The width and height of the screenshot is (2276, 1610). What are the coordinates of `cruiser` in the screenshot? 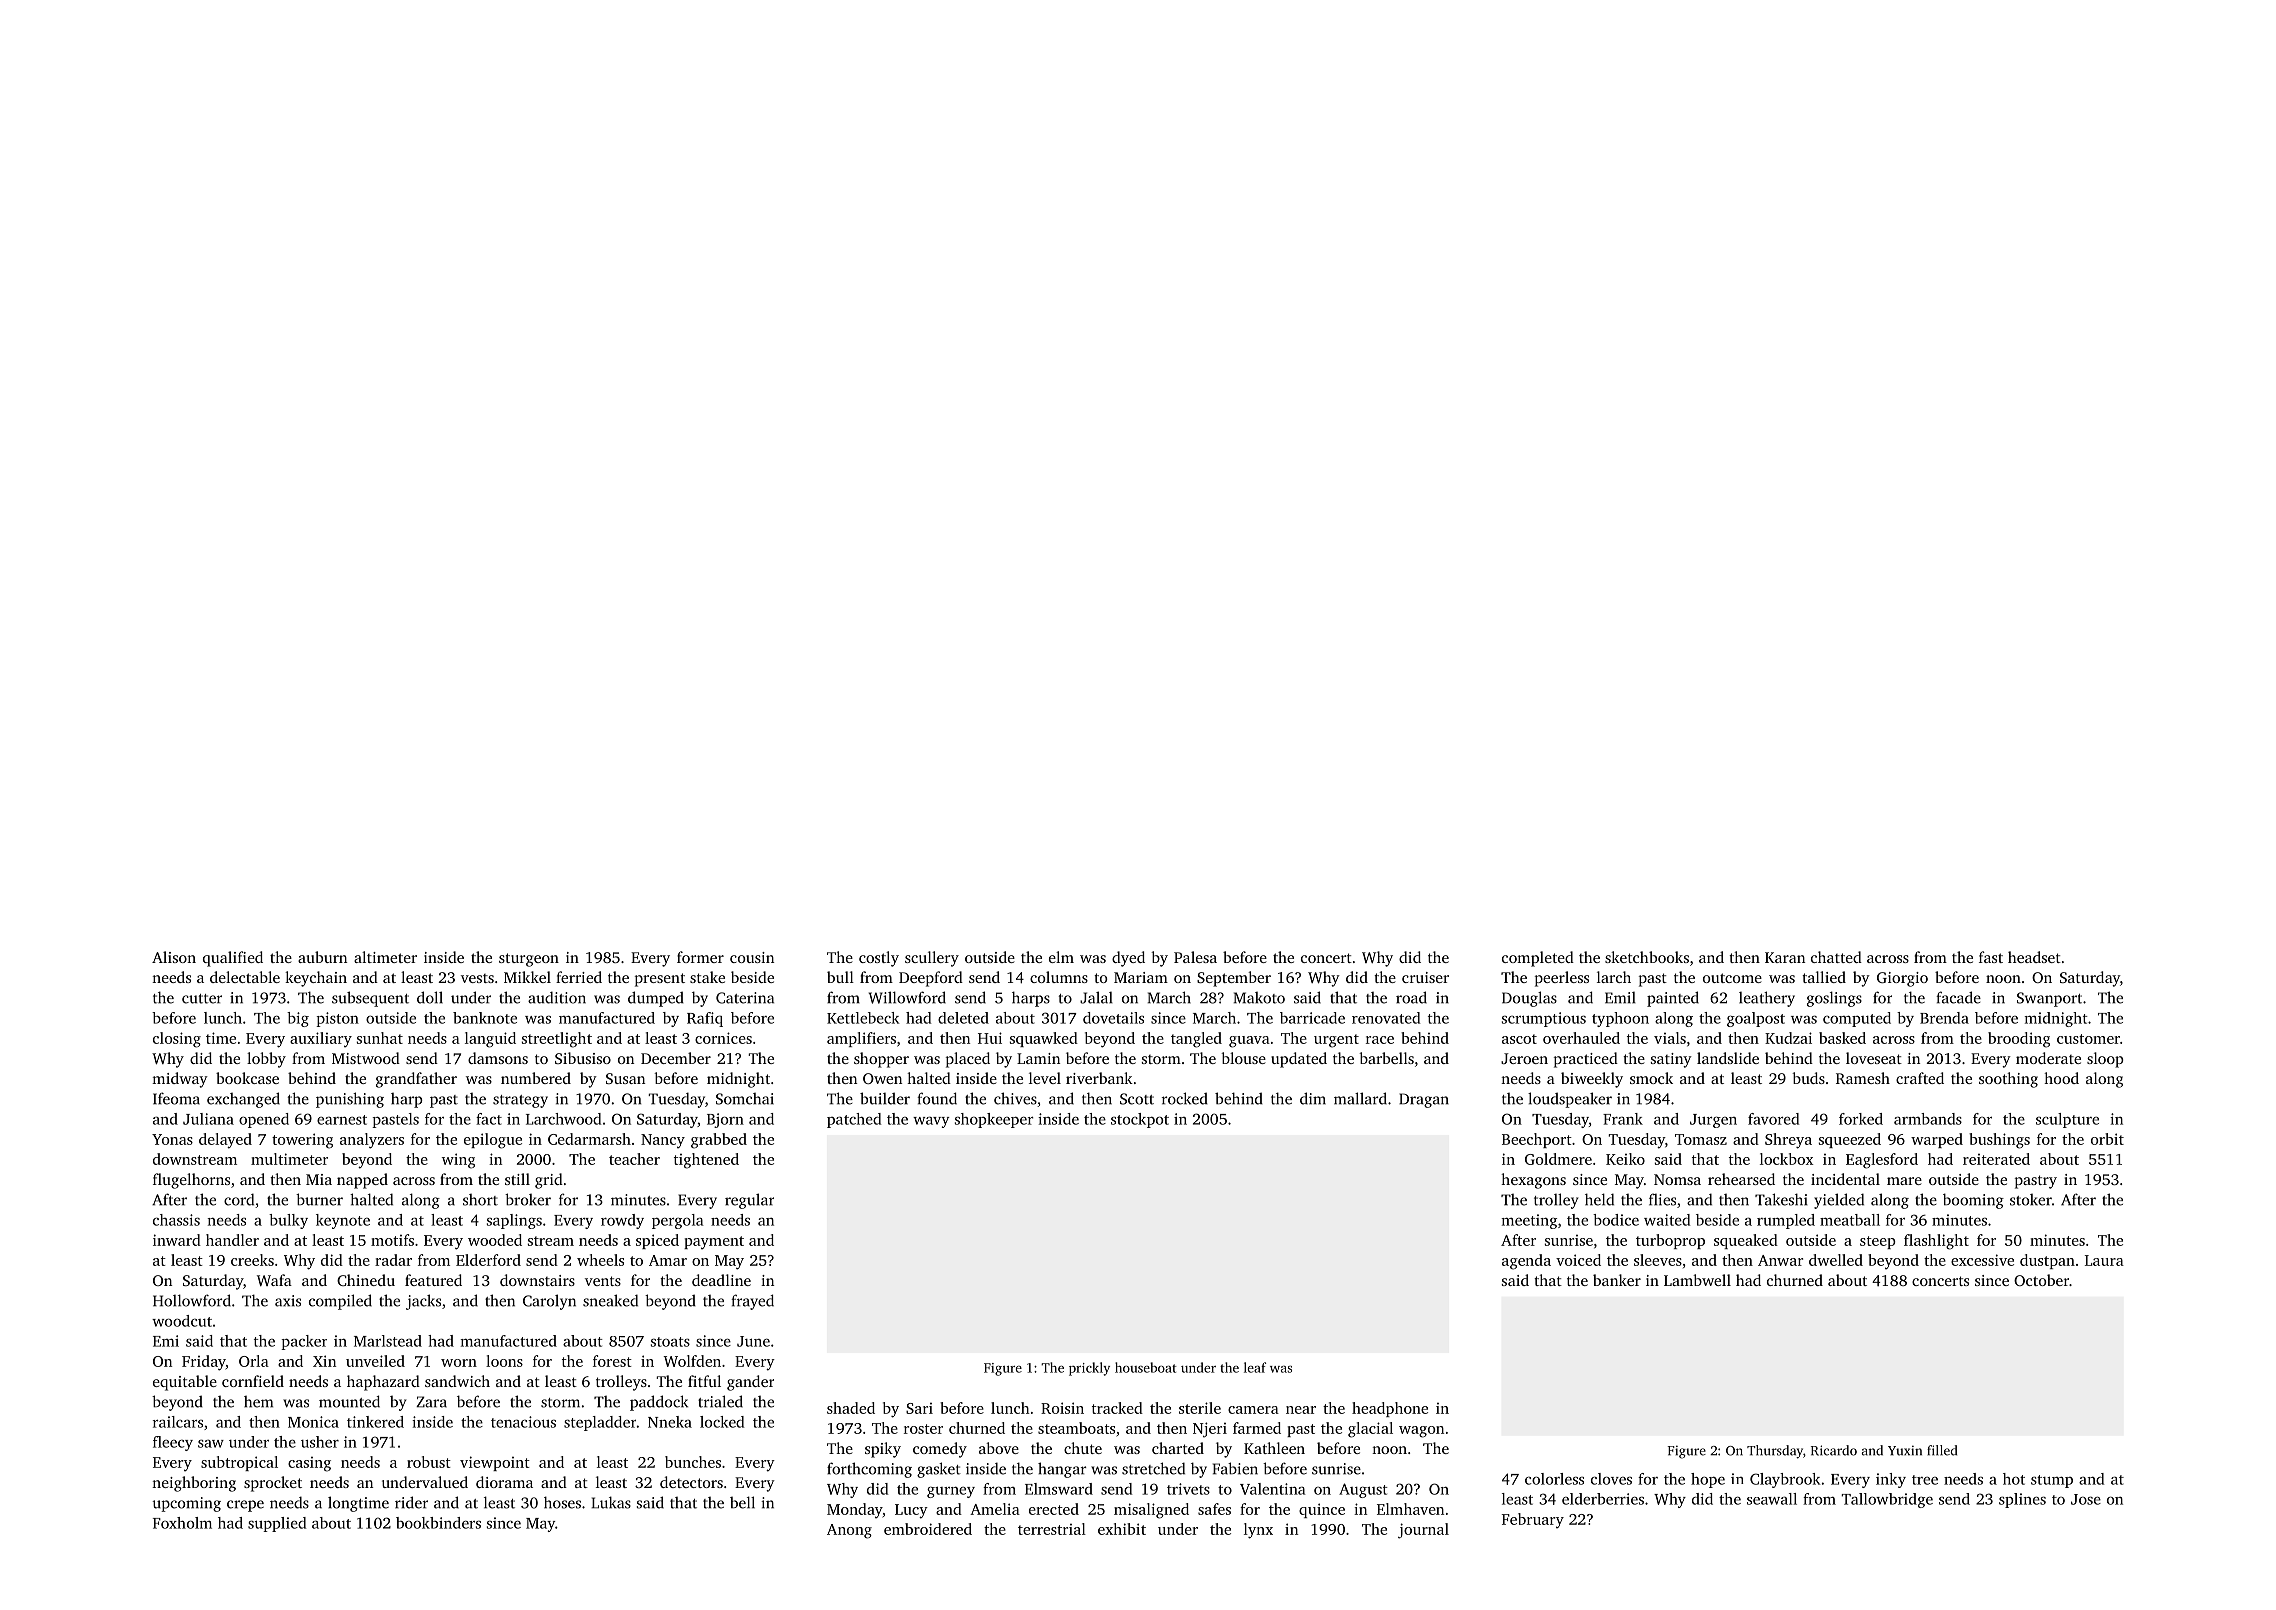 It's located at (1425, 977).
